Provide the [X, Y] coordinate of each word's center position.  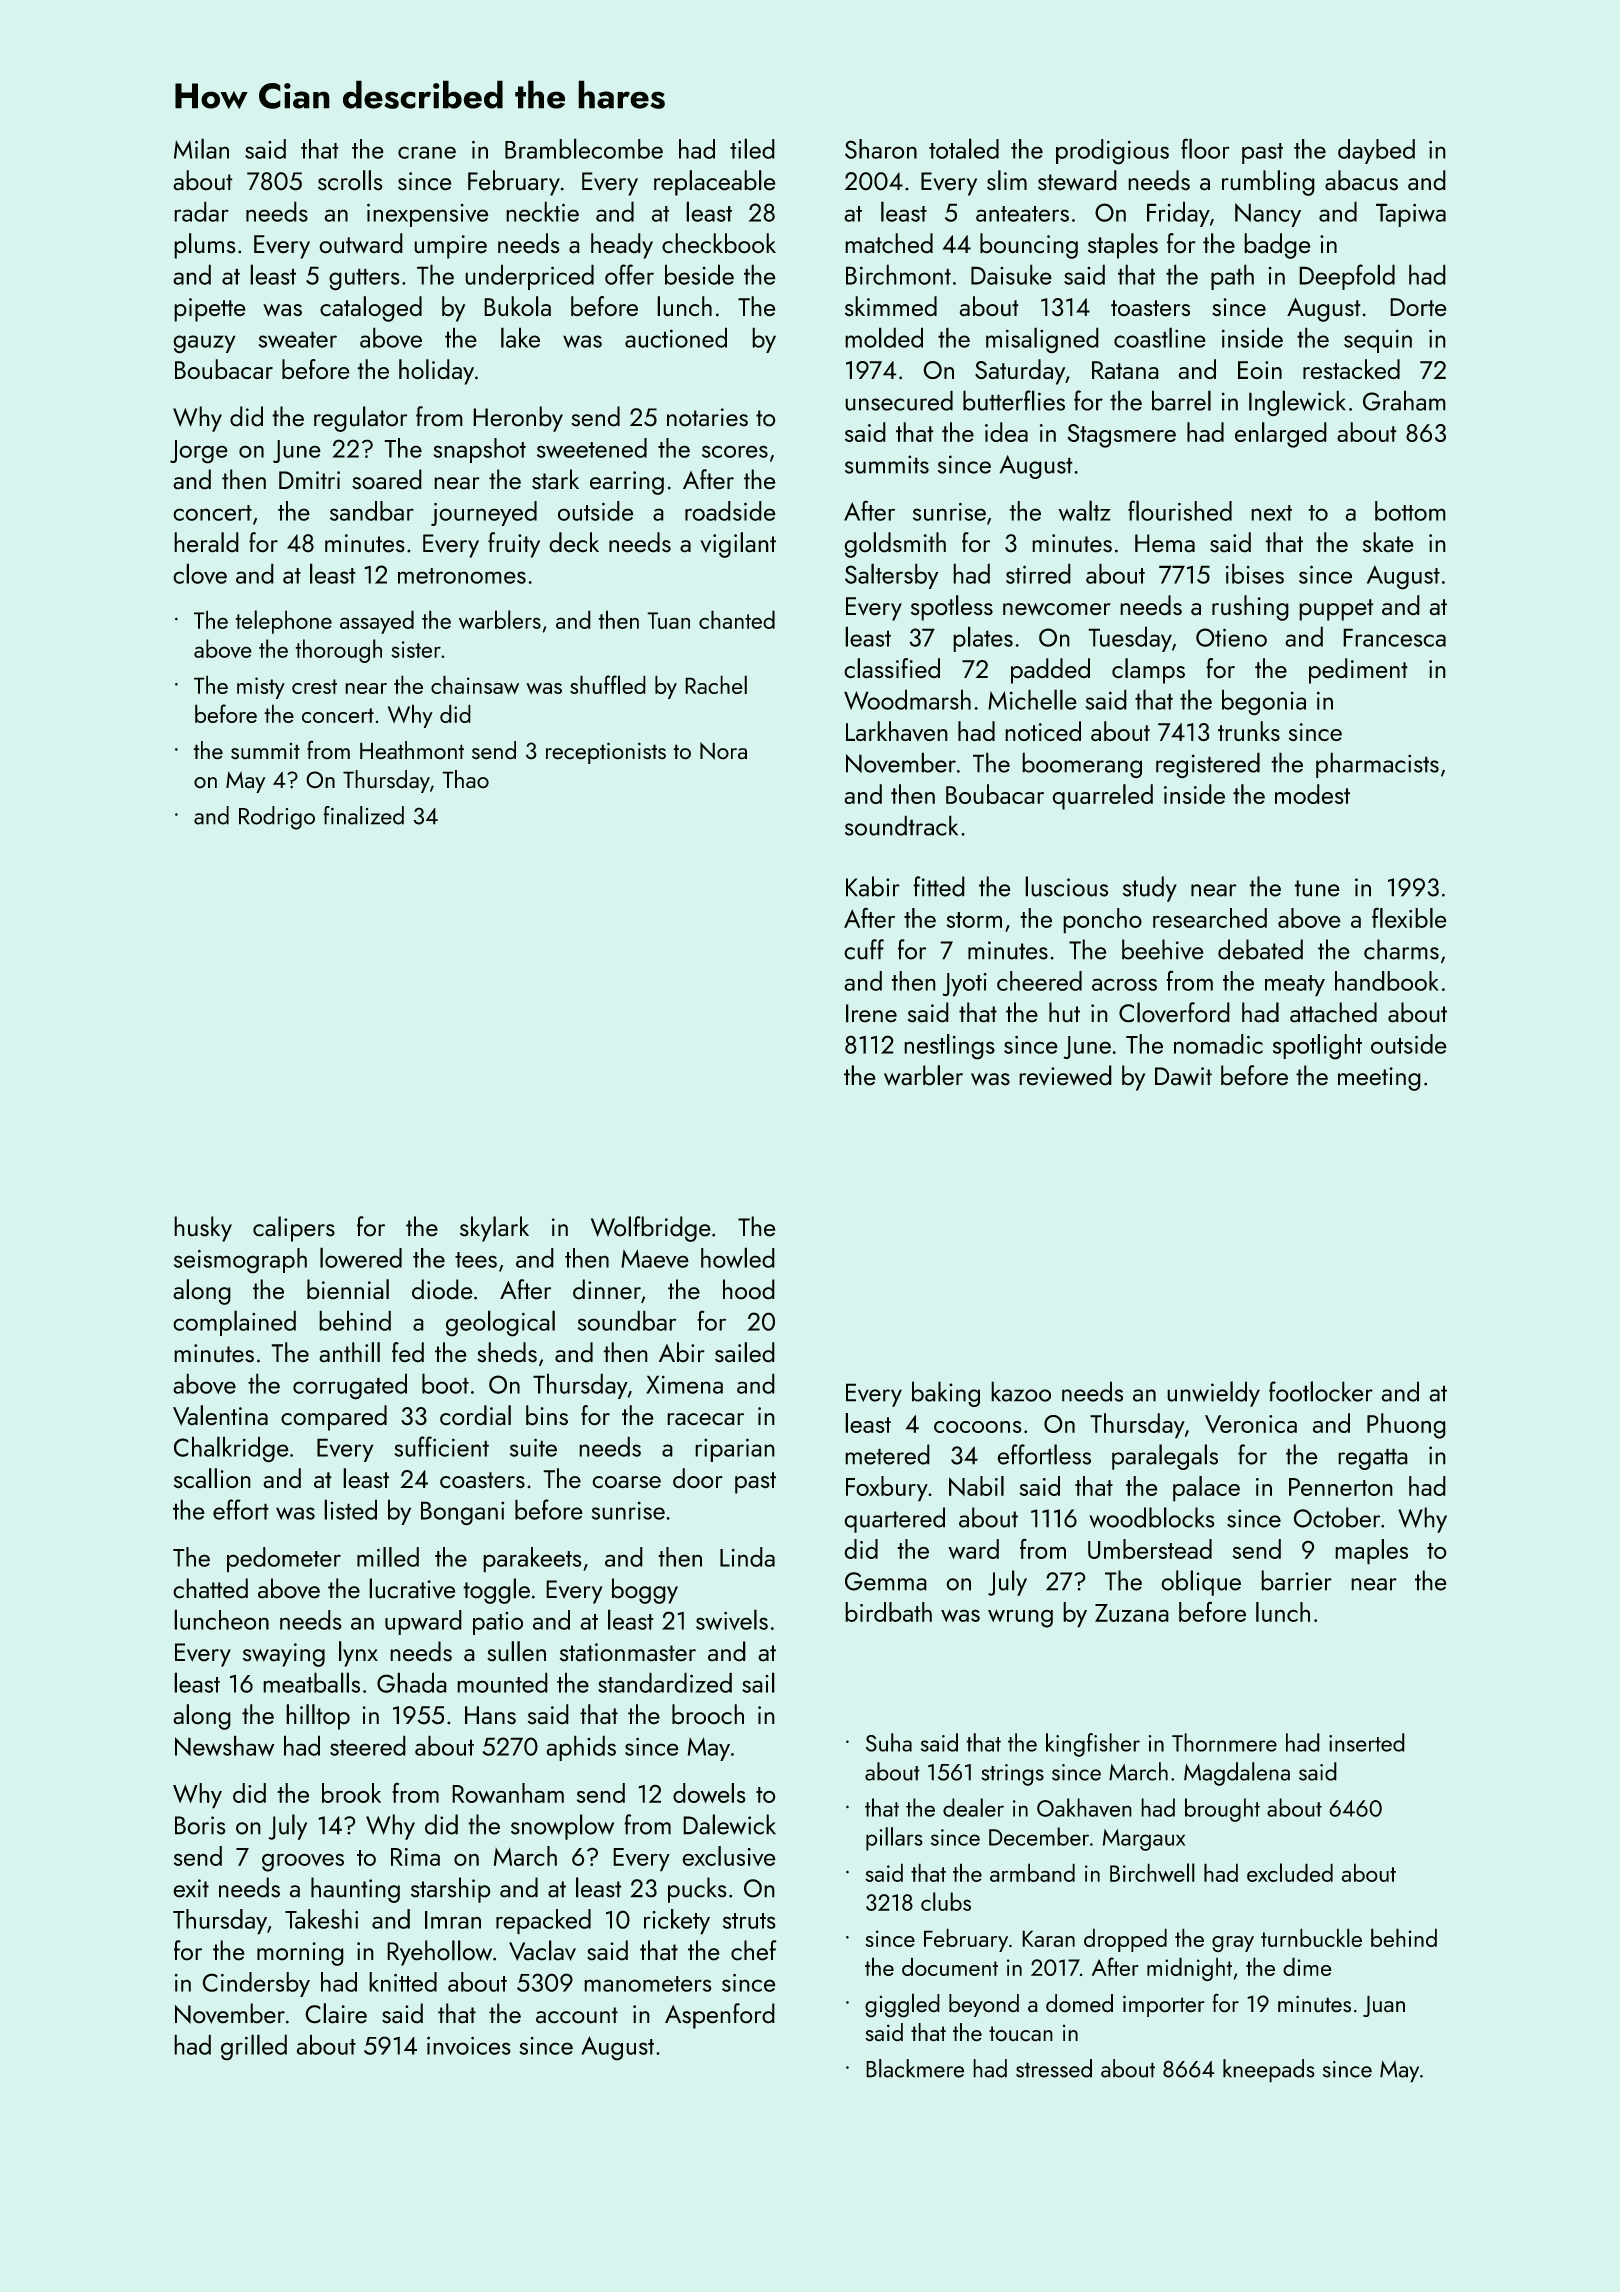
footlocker [1321, 1391]
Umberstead [1150, 1549]
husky [203, 1229]
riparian [735, 1450]
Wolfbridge [651, 1229]
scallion [212, 1478]
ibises [1255, 573]
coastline [1160, 337]
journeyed [484, 513]
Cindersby [256, 1984]
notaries [707, 417]
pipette [210, 310]
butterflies [1014, 400]
